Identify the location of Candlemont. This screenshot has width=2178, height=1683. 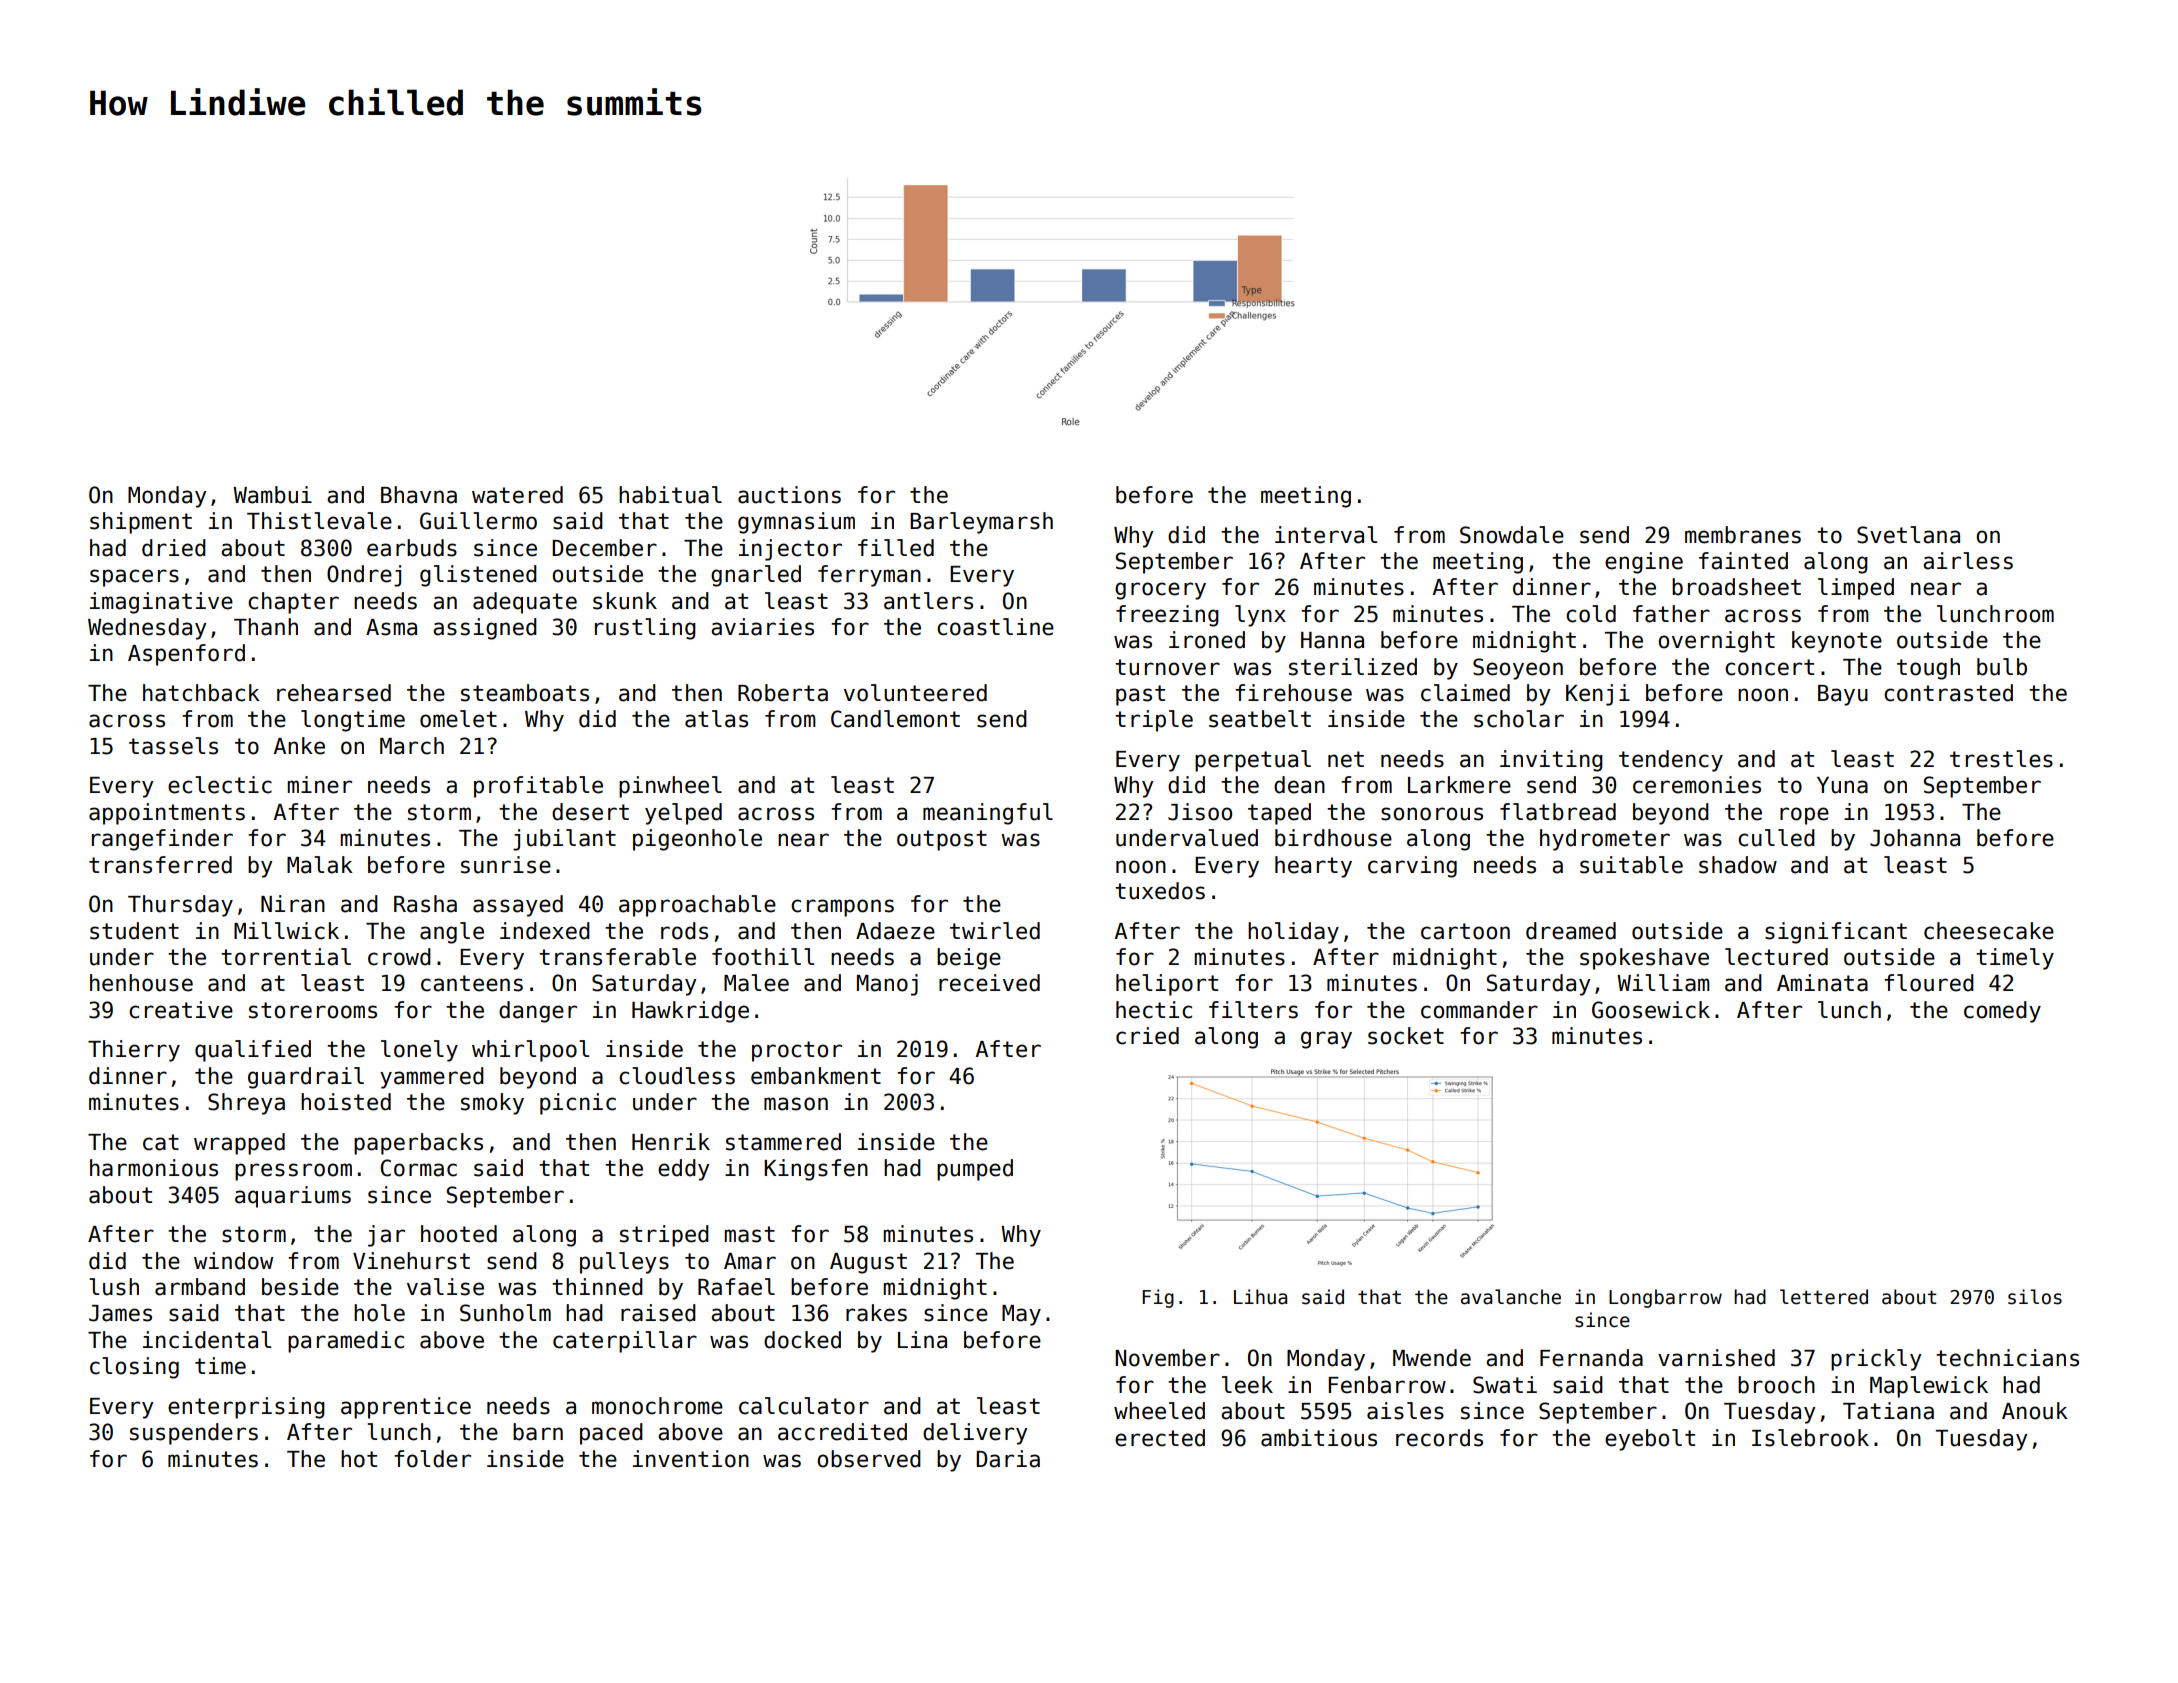
(895, 719).
